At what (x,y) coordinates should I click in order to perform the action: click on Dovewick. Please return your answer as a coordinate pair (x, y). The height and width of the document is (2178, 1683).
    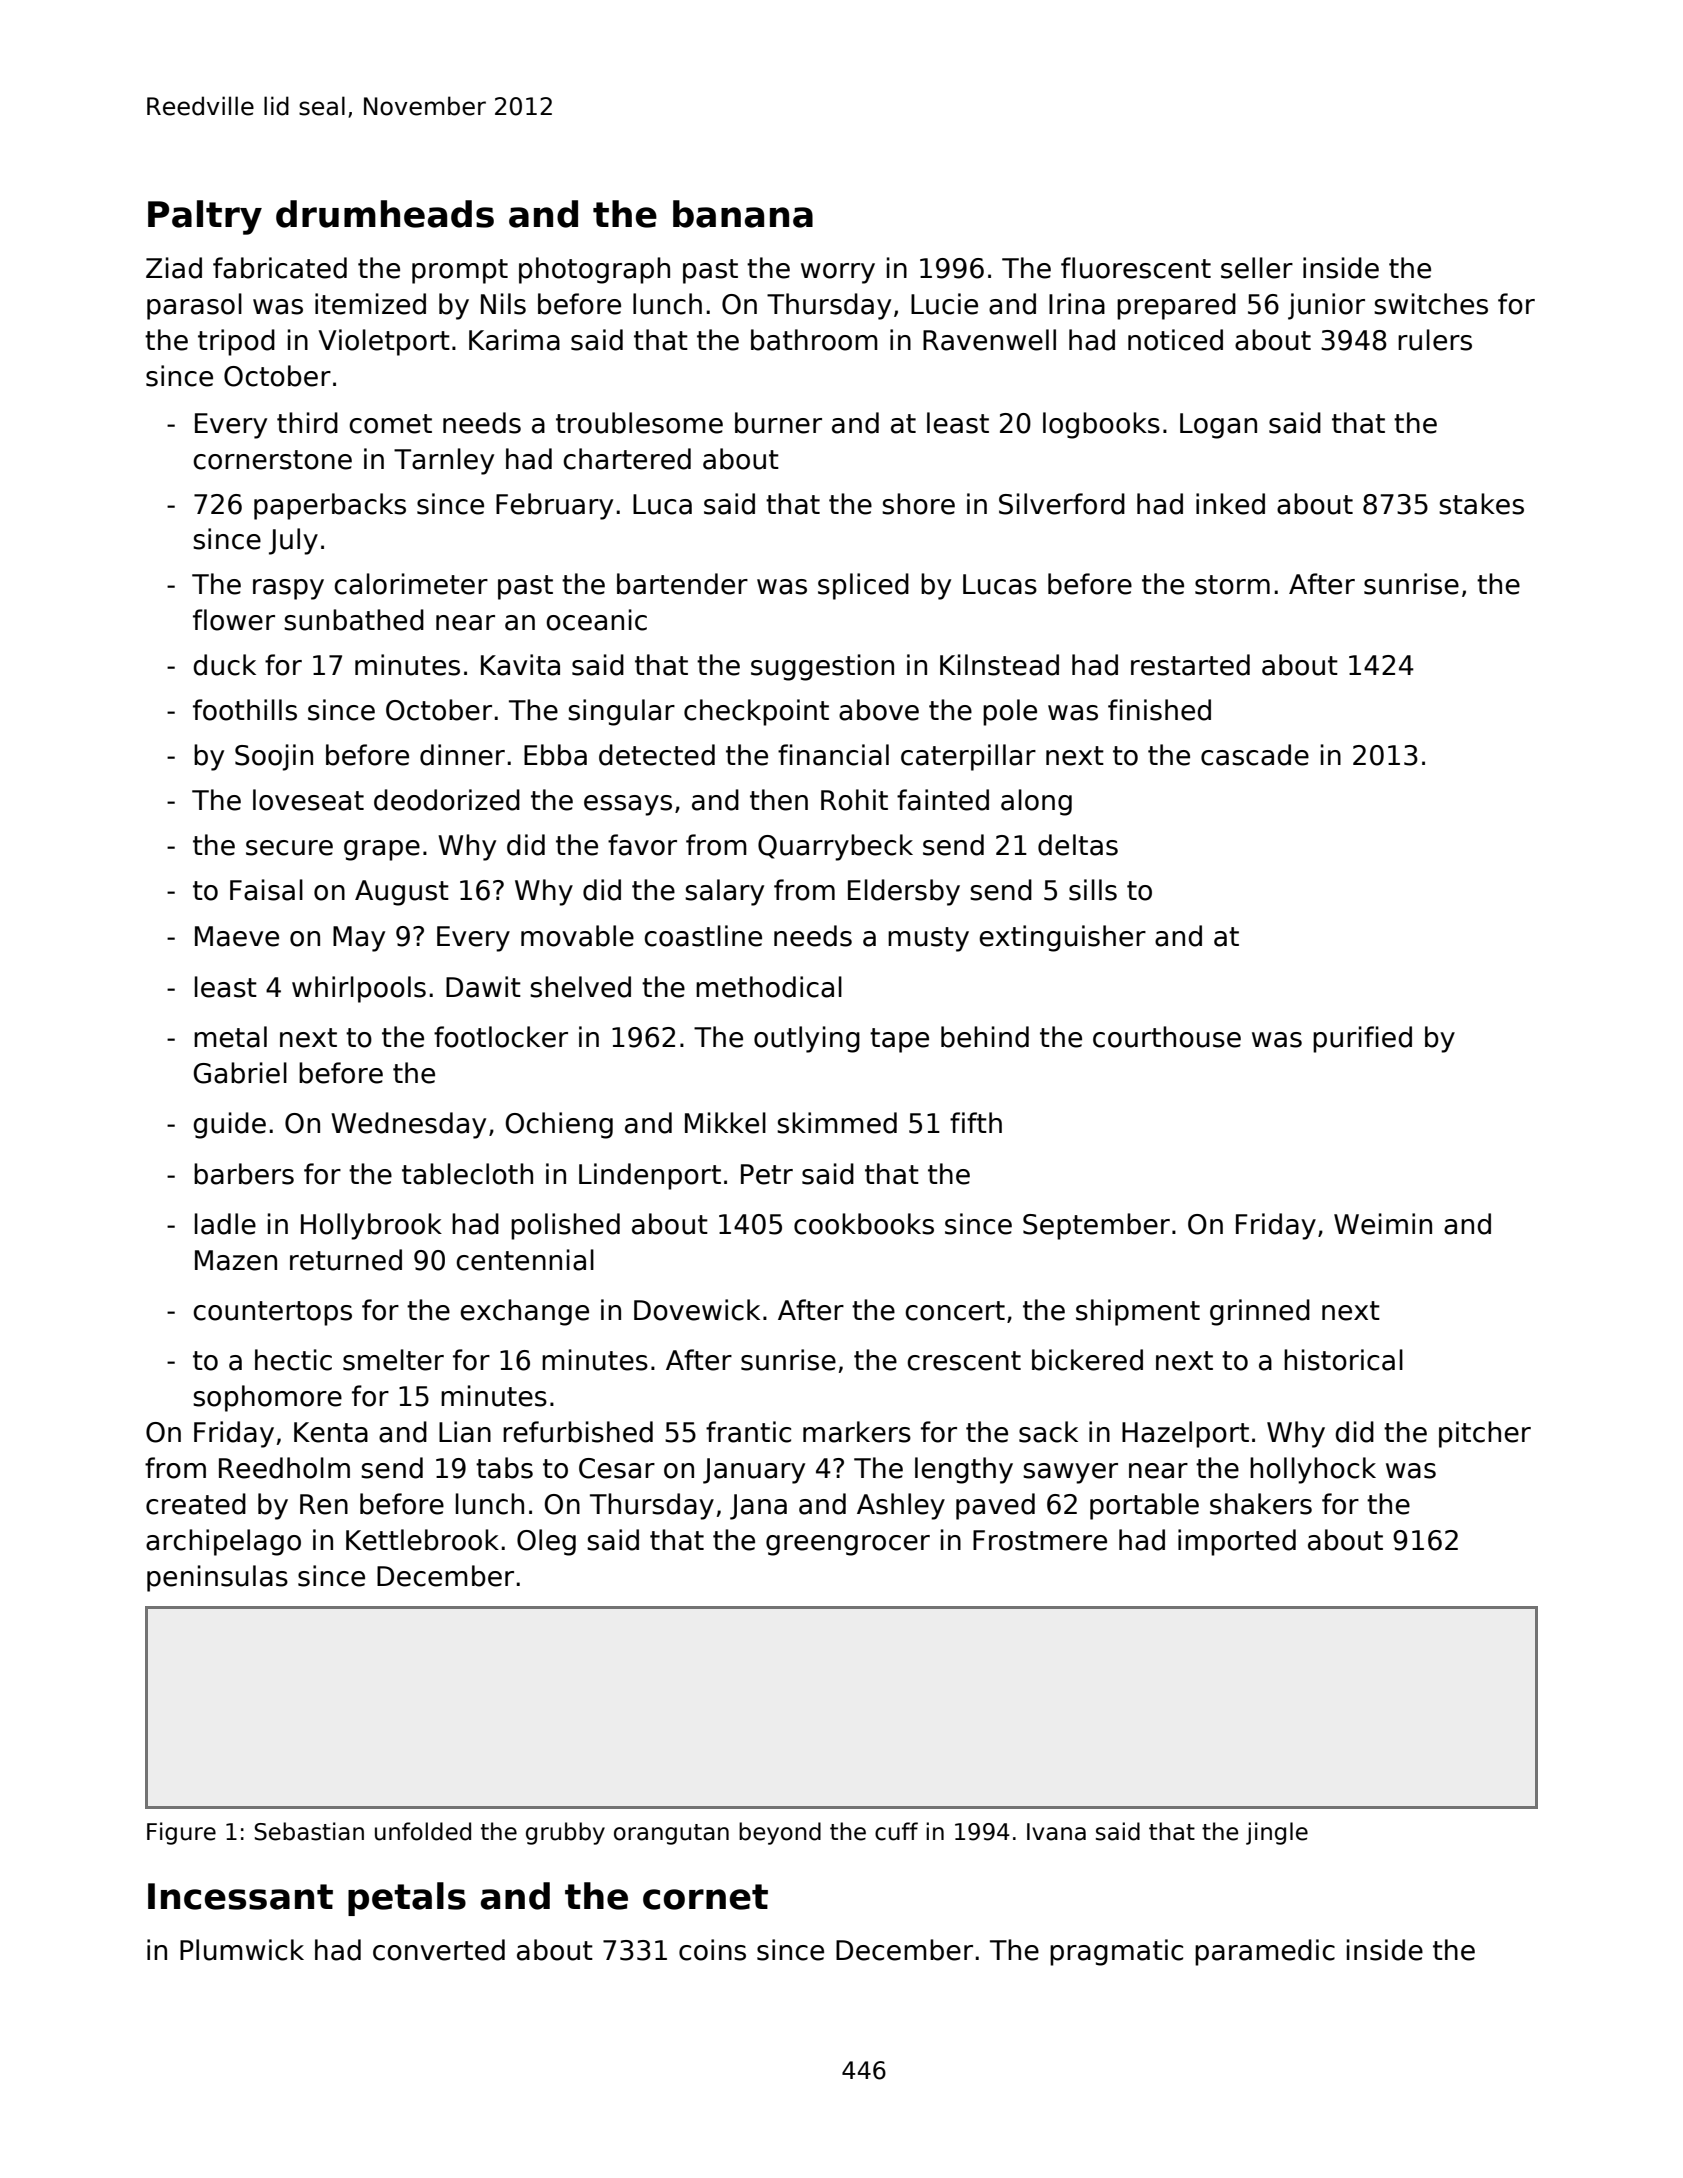
    Looking at the image, I should click on (697, 1310).
